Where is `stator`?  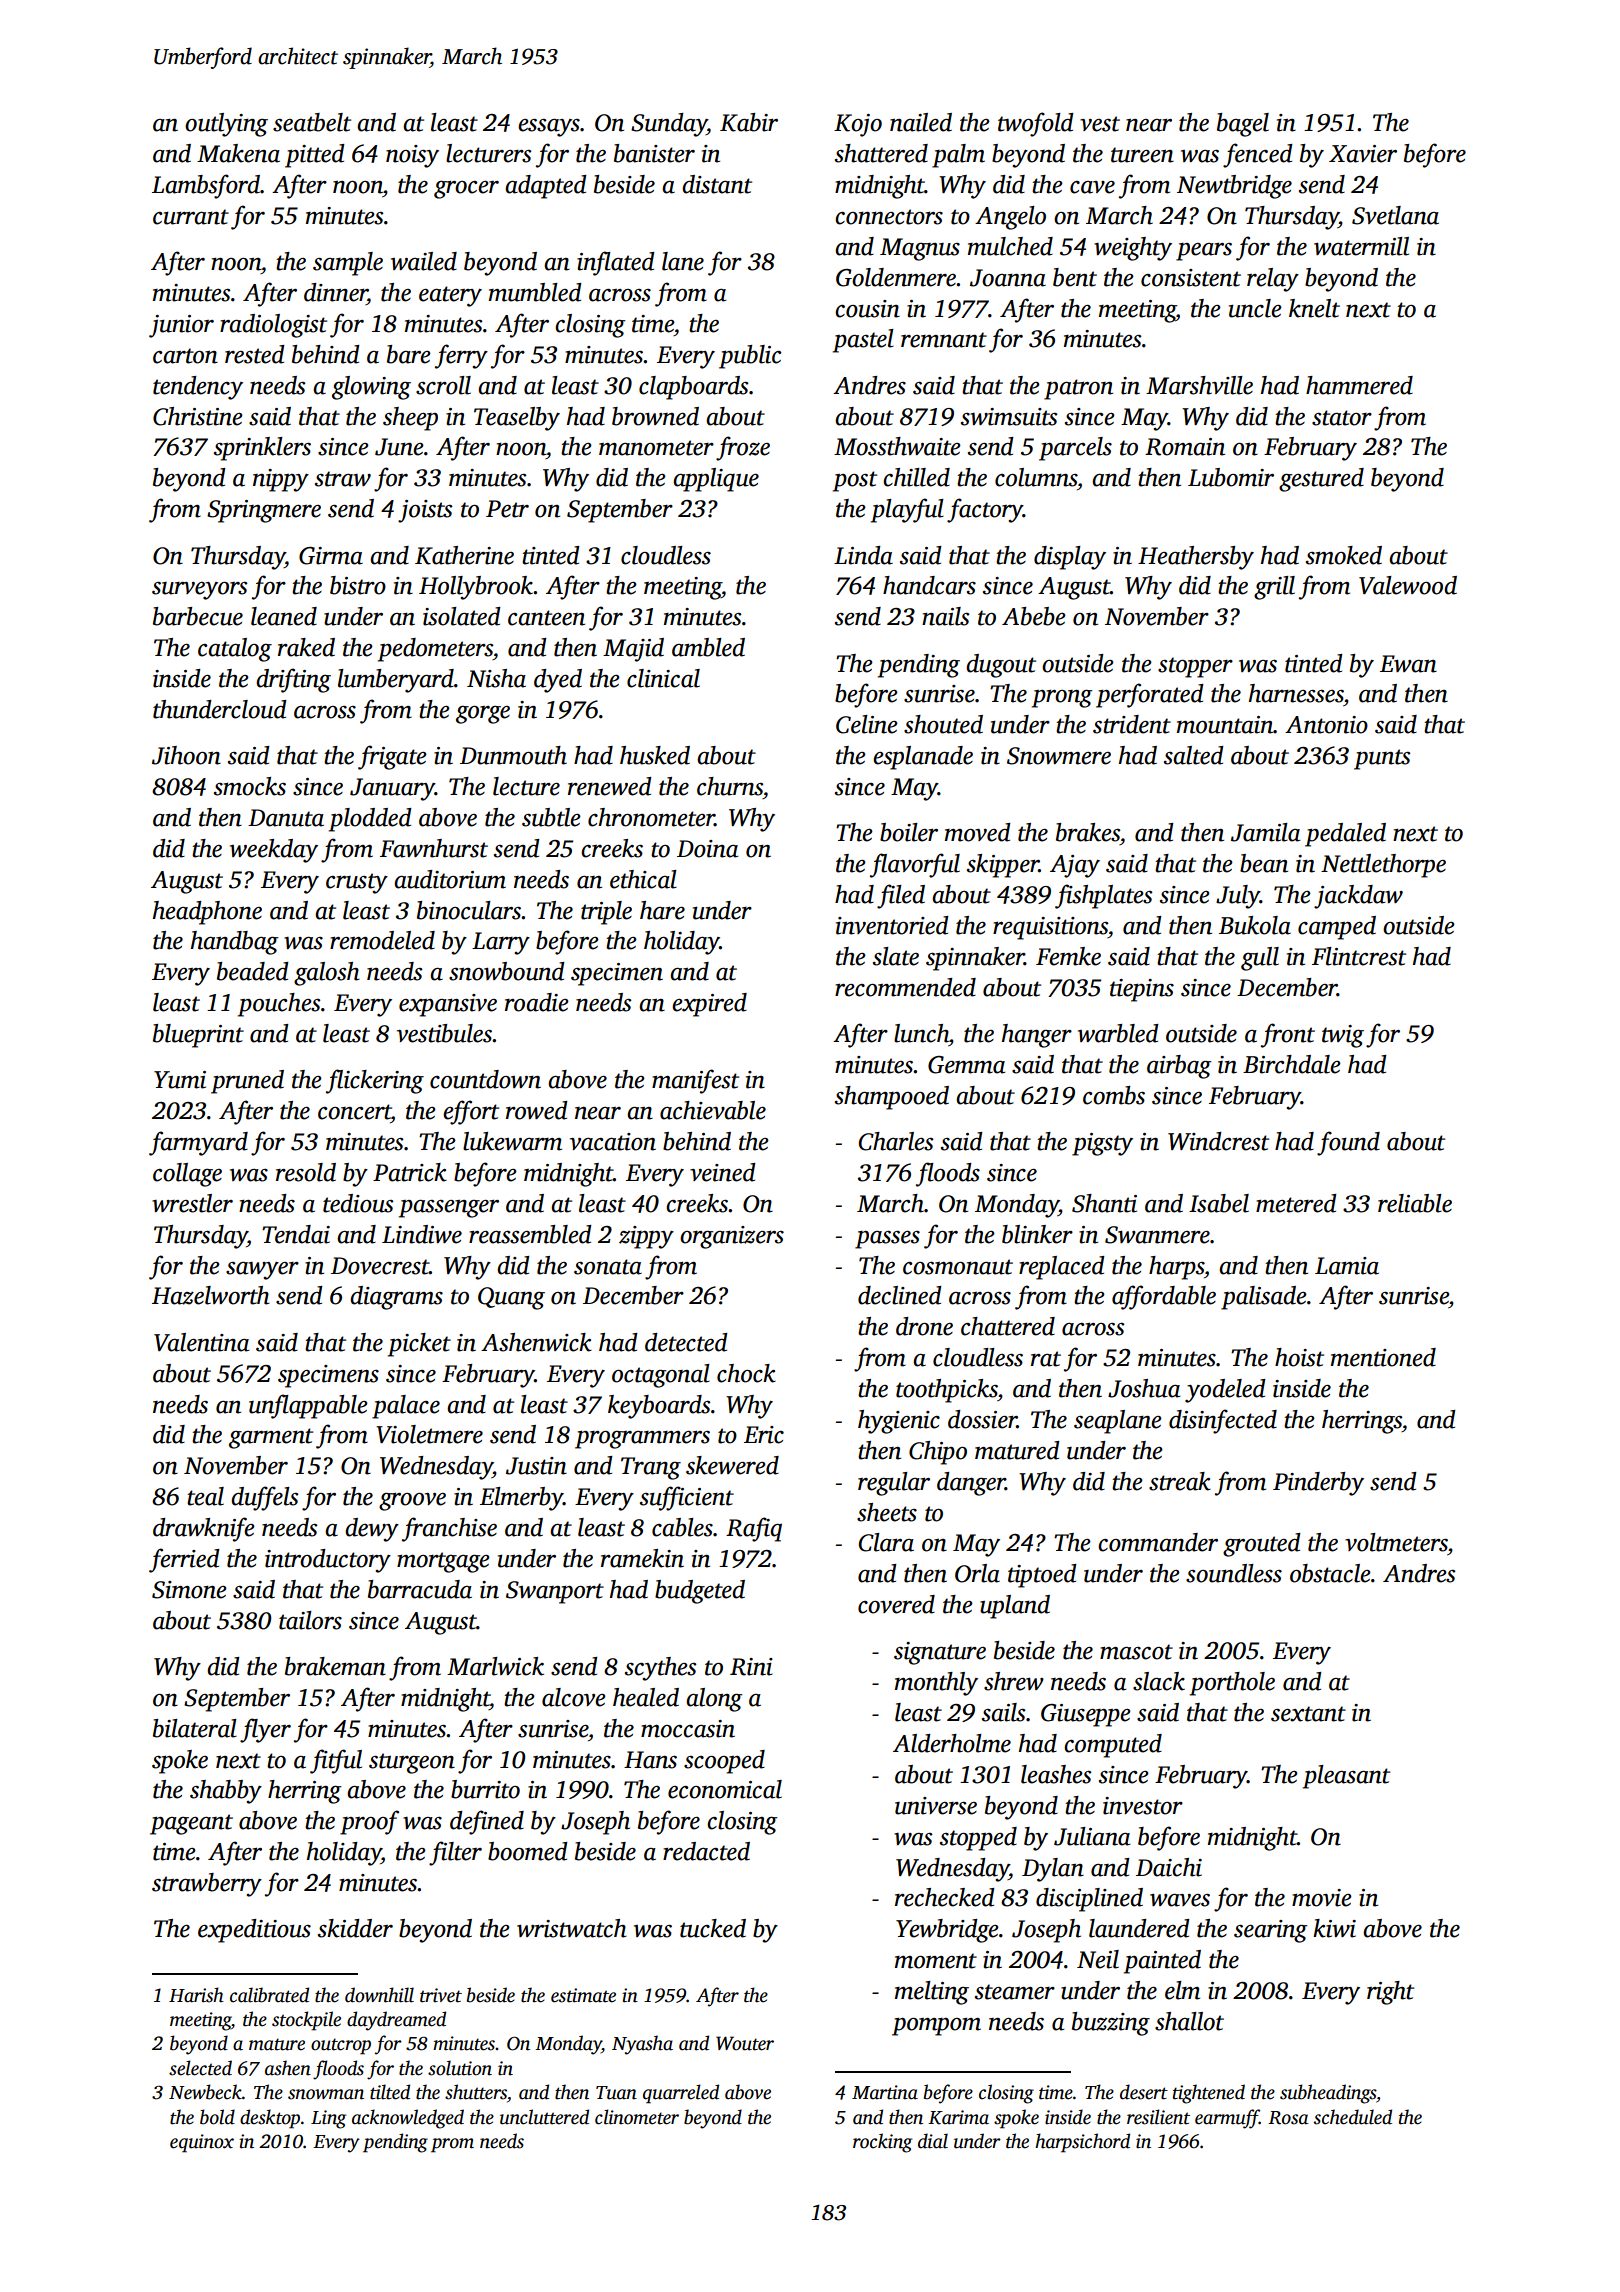
stator is located at coordinates (1342, 418).
